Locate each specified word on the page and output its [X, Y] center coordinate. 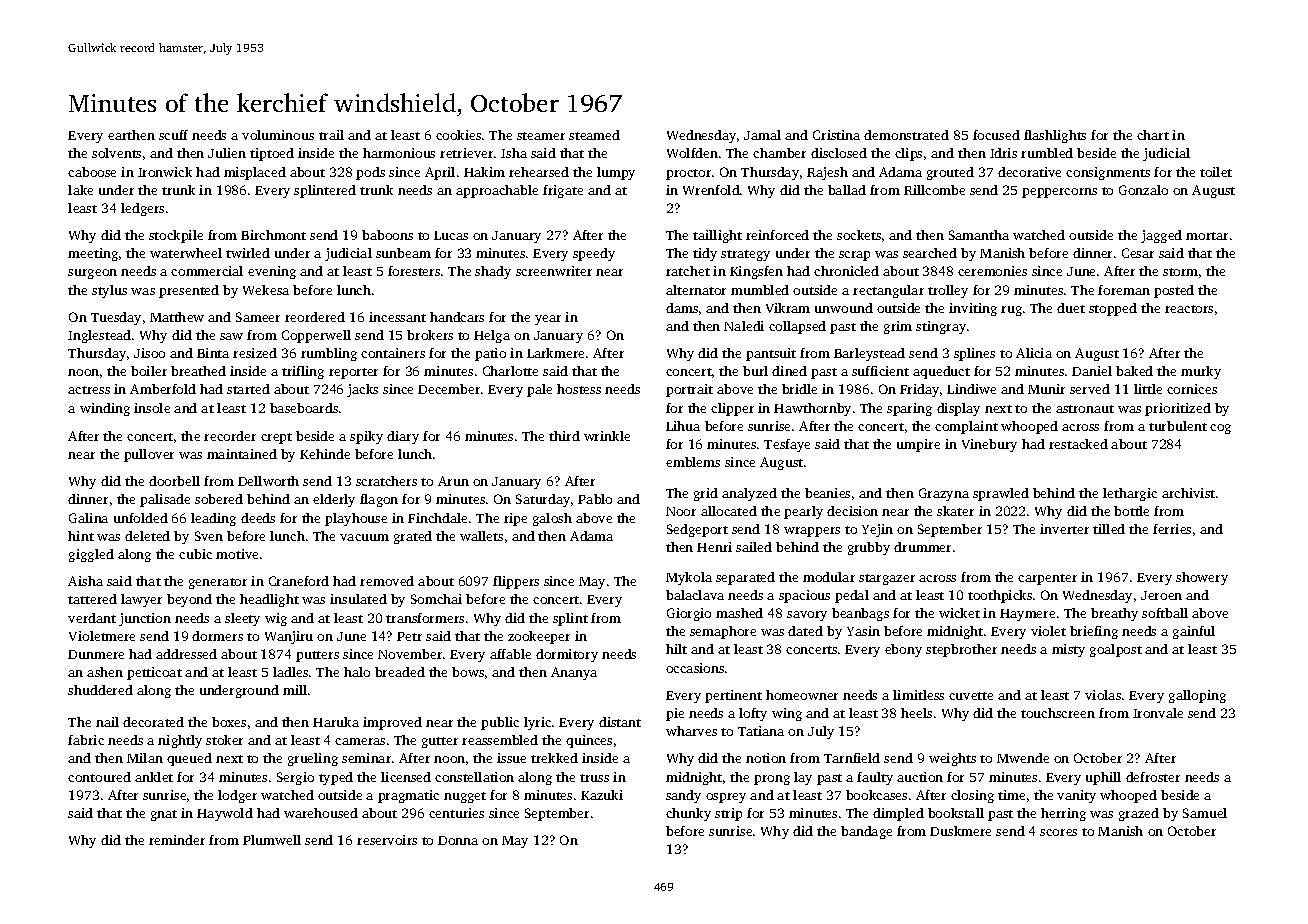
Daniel [1092, 371]
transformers [425, 618]
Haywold [225, 814]
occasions [695, 668]
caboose [92, 172]
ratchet [688, 271]
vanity [1076, 796]
